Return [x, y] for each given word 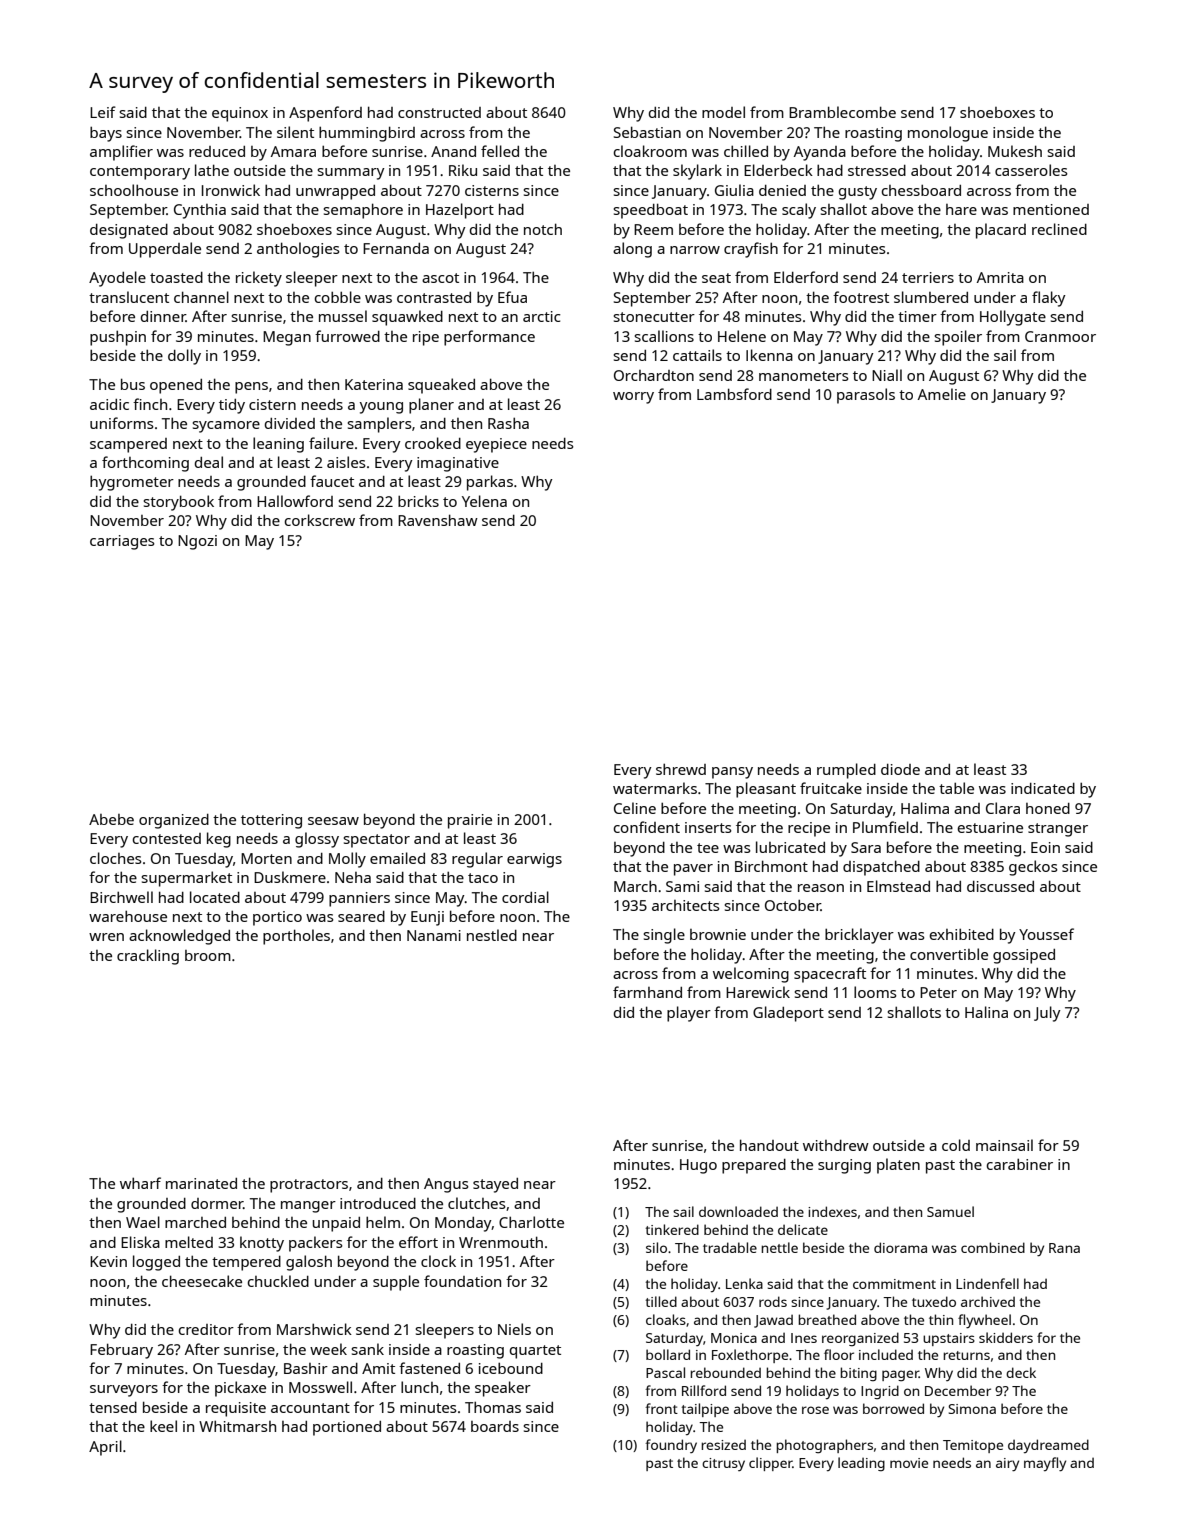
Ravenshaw [438, 520]
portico [277, 918]
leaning [278, 445]
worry [633, 398]
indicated [1043, 788]
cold [956, 1145]
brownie [718, 934]
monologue [948, 134]
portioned [347, 1428]
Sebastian [647, 132]
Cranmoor [1060, 336]
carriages [122, 542]
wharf [140, 1183]
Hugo [698, 1166]
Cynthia [200, 211]
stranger [1058, 830]
